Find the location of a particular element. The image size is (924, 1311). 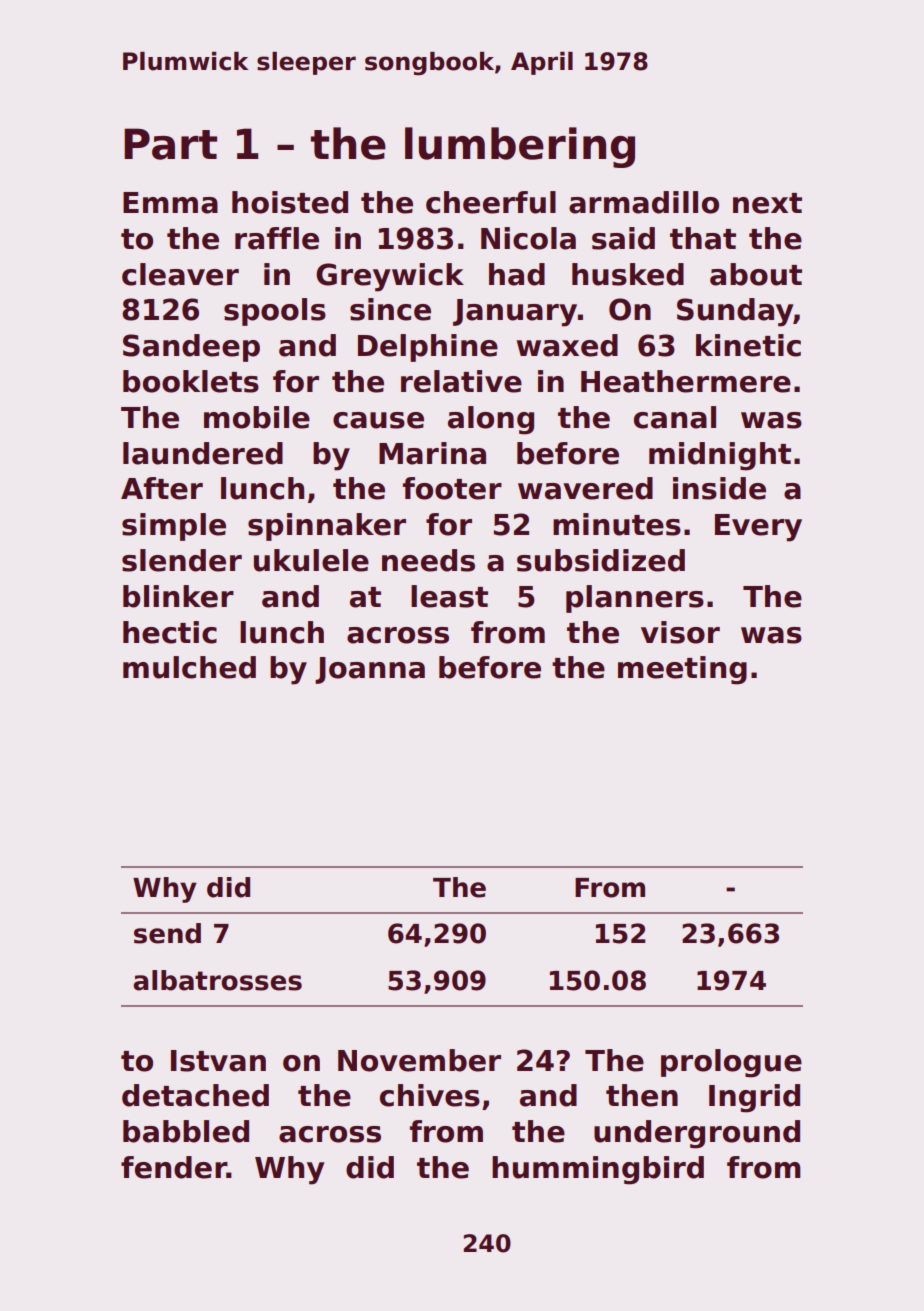

November is located at coordinates (419, 1060).
